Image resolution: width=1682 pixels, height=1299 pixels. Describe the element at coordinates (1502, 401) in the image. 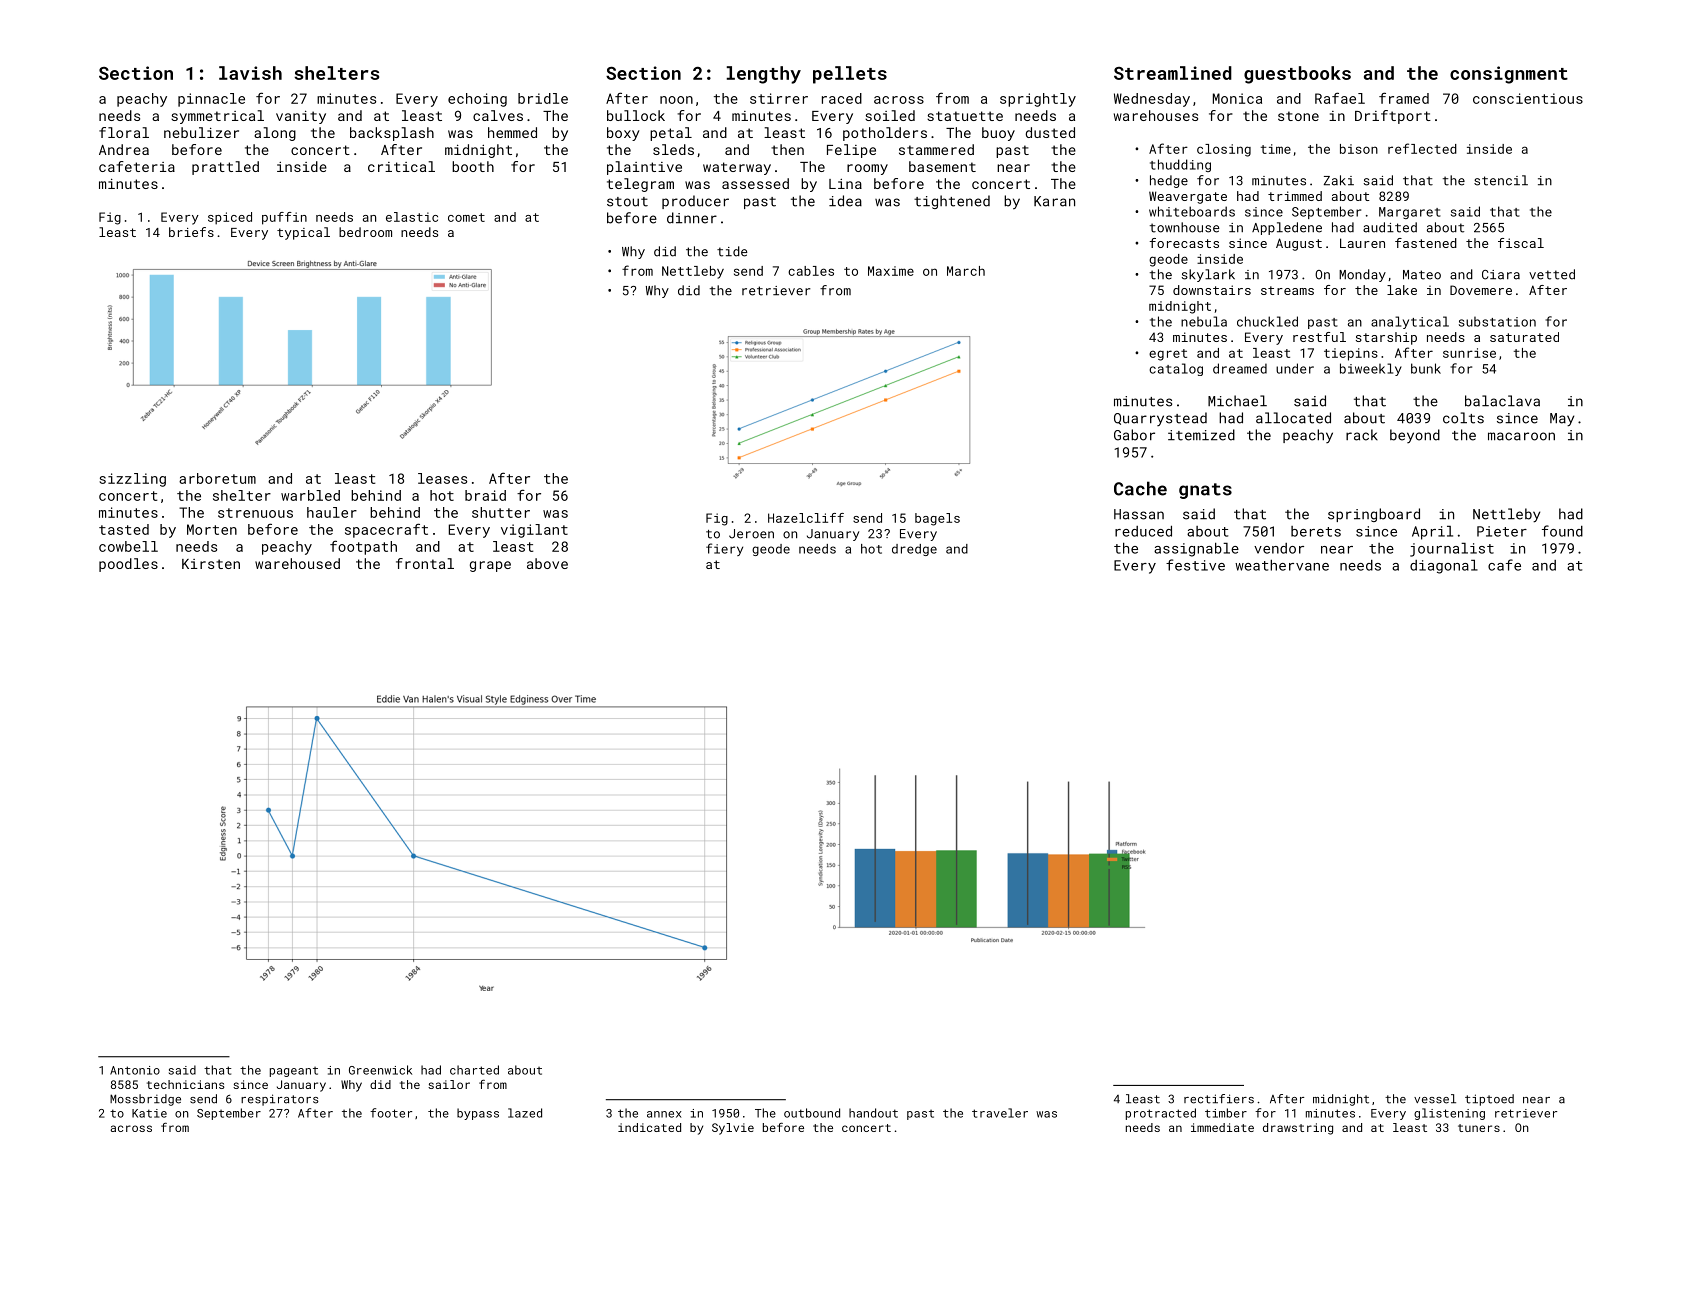

I see `balaclava` at that location.
